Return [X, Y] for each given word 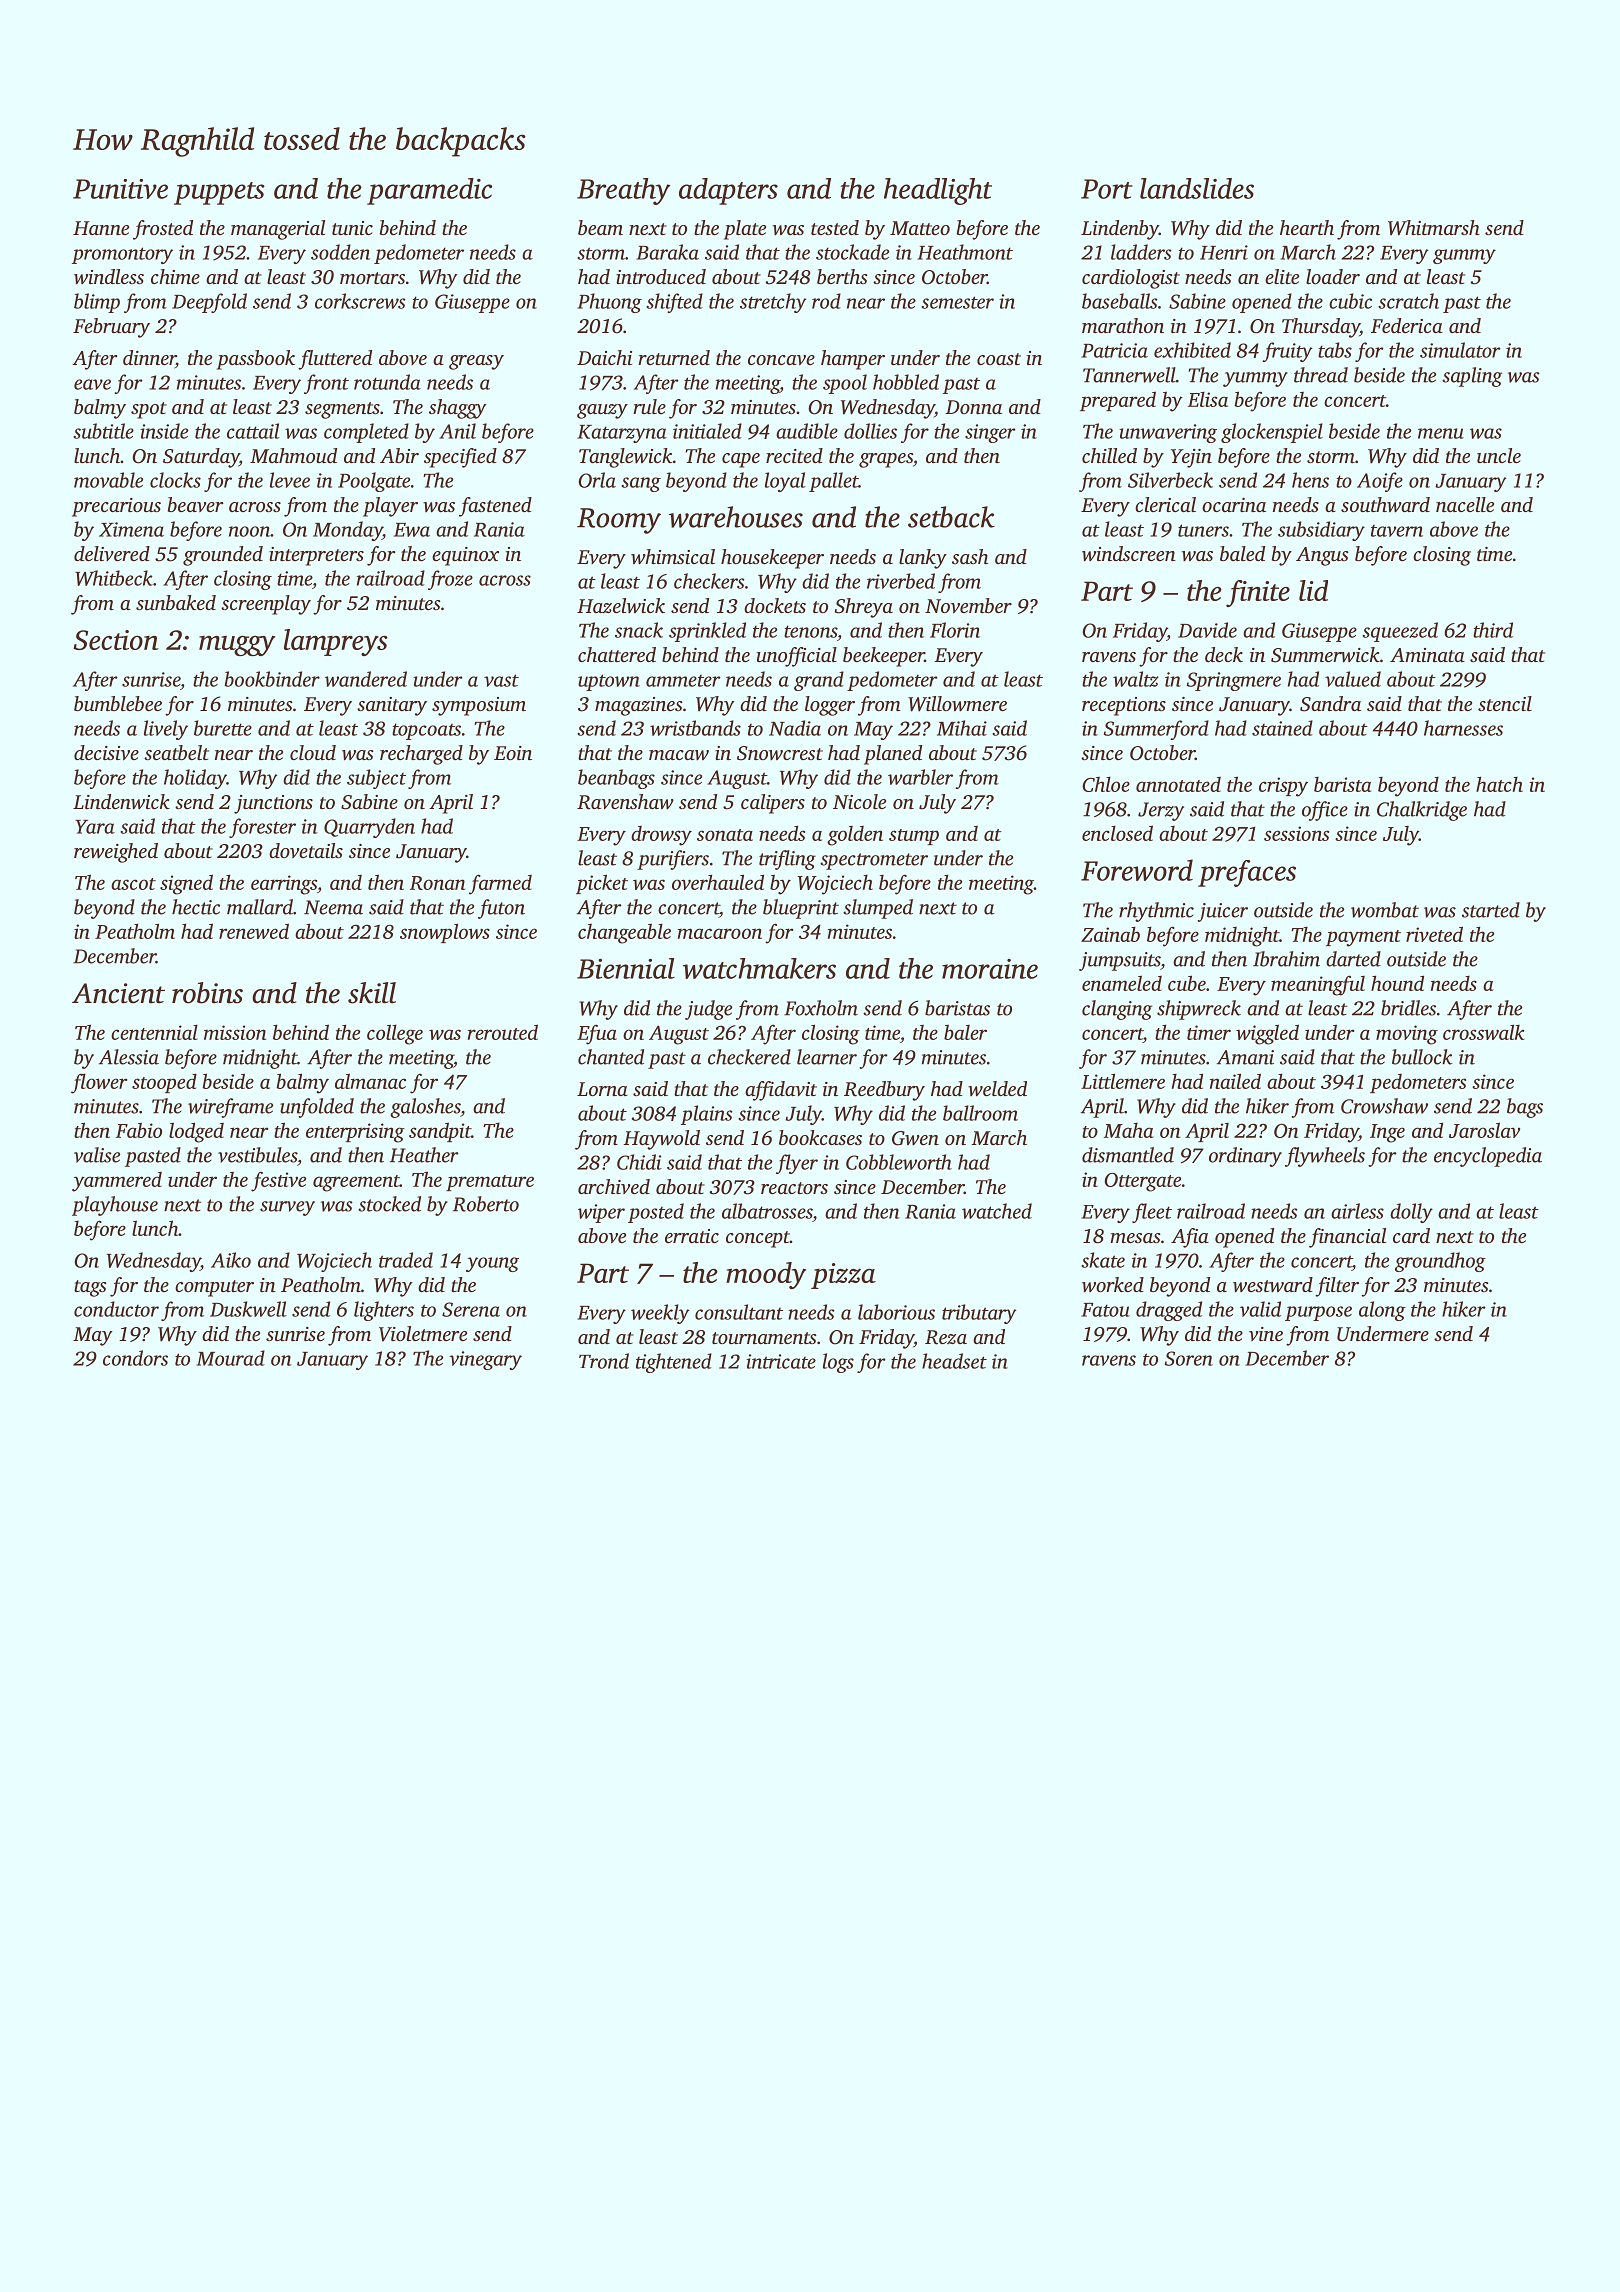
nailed [1235, 1081]
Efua [597, 1034]
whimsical [673, 556]
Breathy [624, 191]
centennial [154, 1032]
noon [250, 531]
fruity [1288, 352]
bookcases [820, 1137]
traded [406, 1260]
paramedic [429, 191]
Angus [1322, 556]
